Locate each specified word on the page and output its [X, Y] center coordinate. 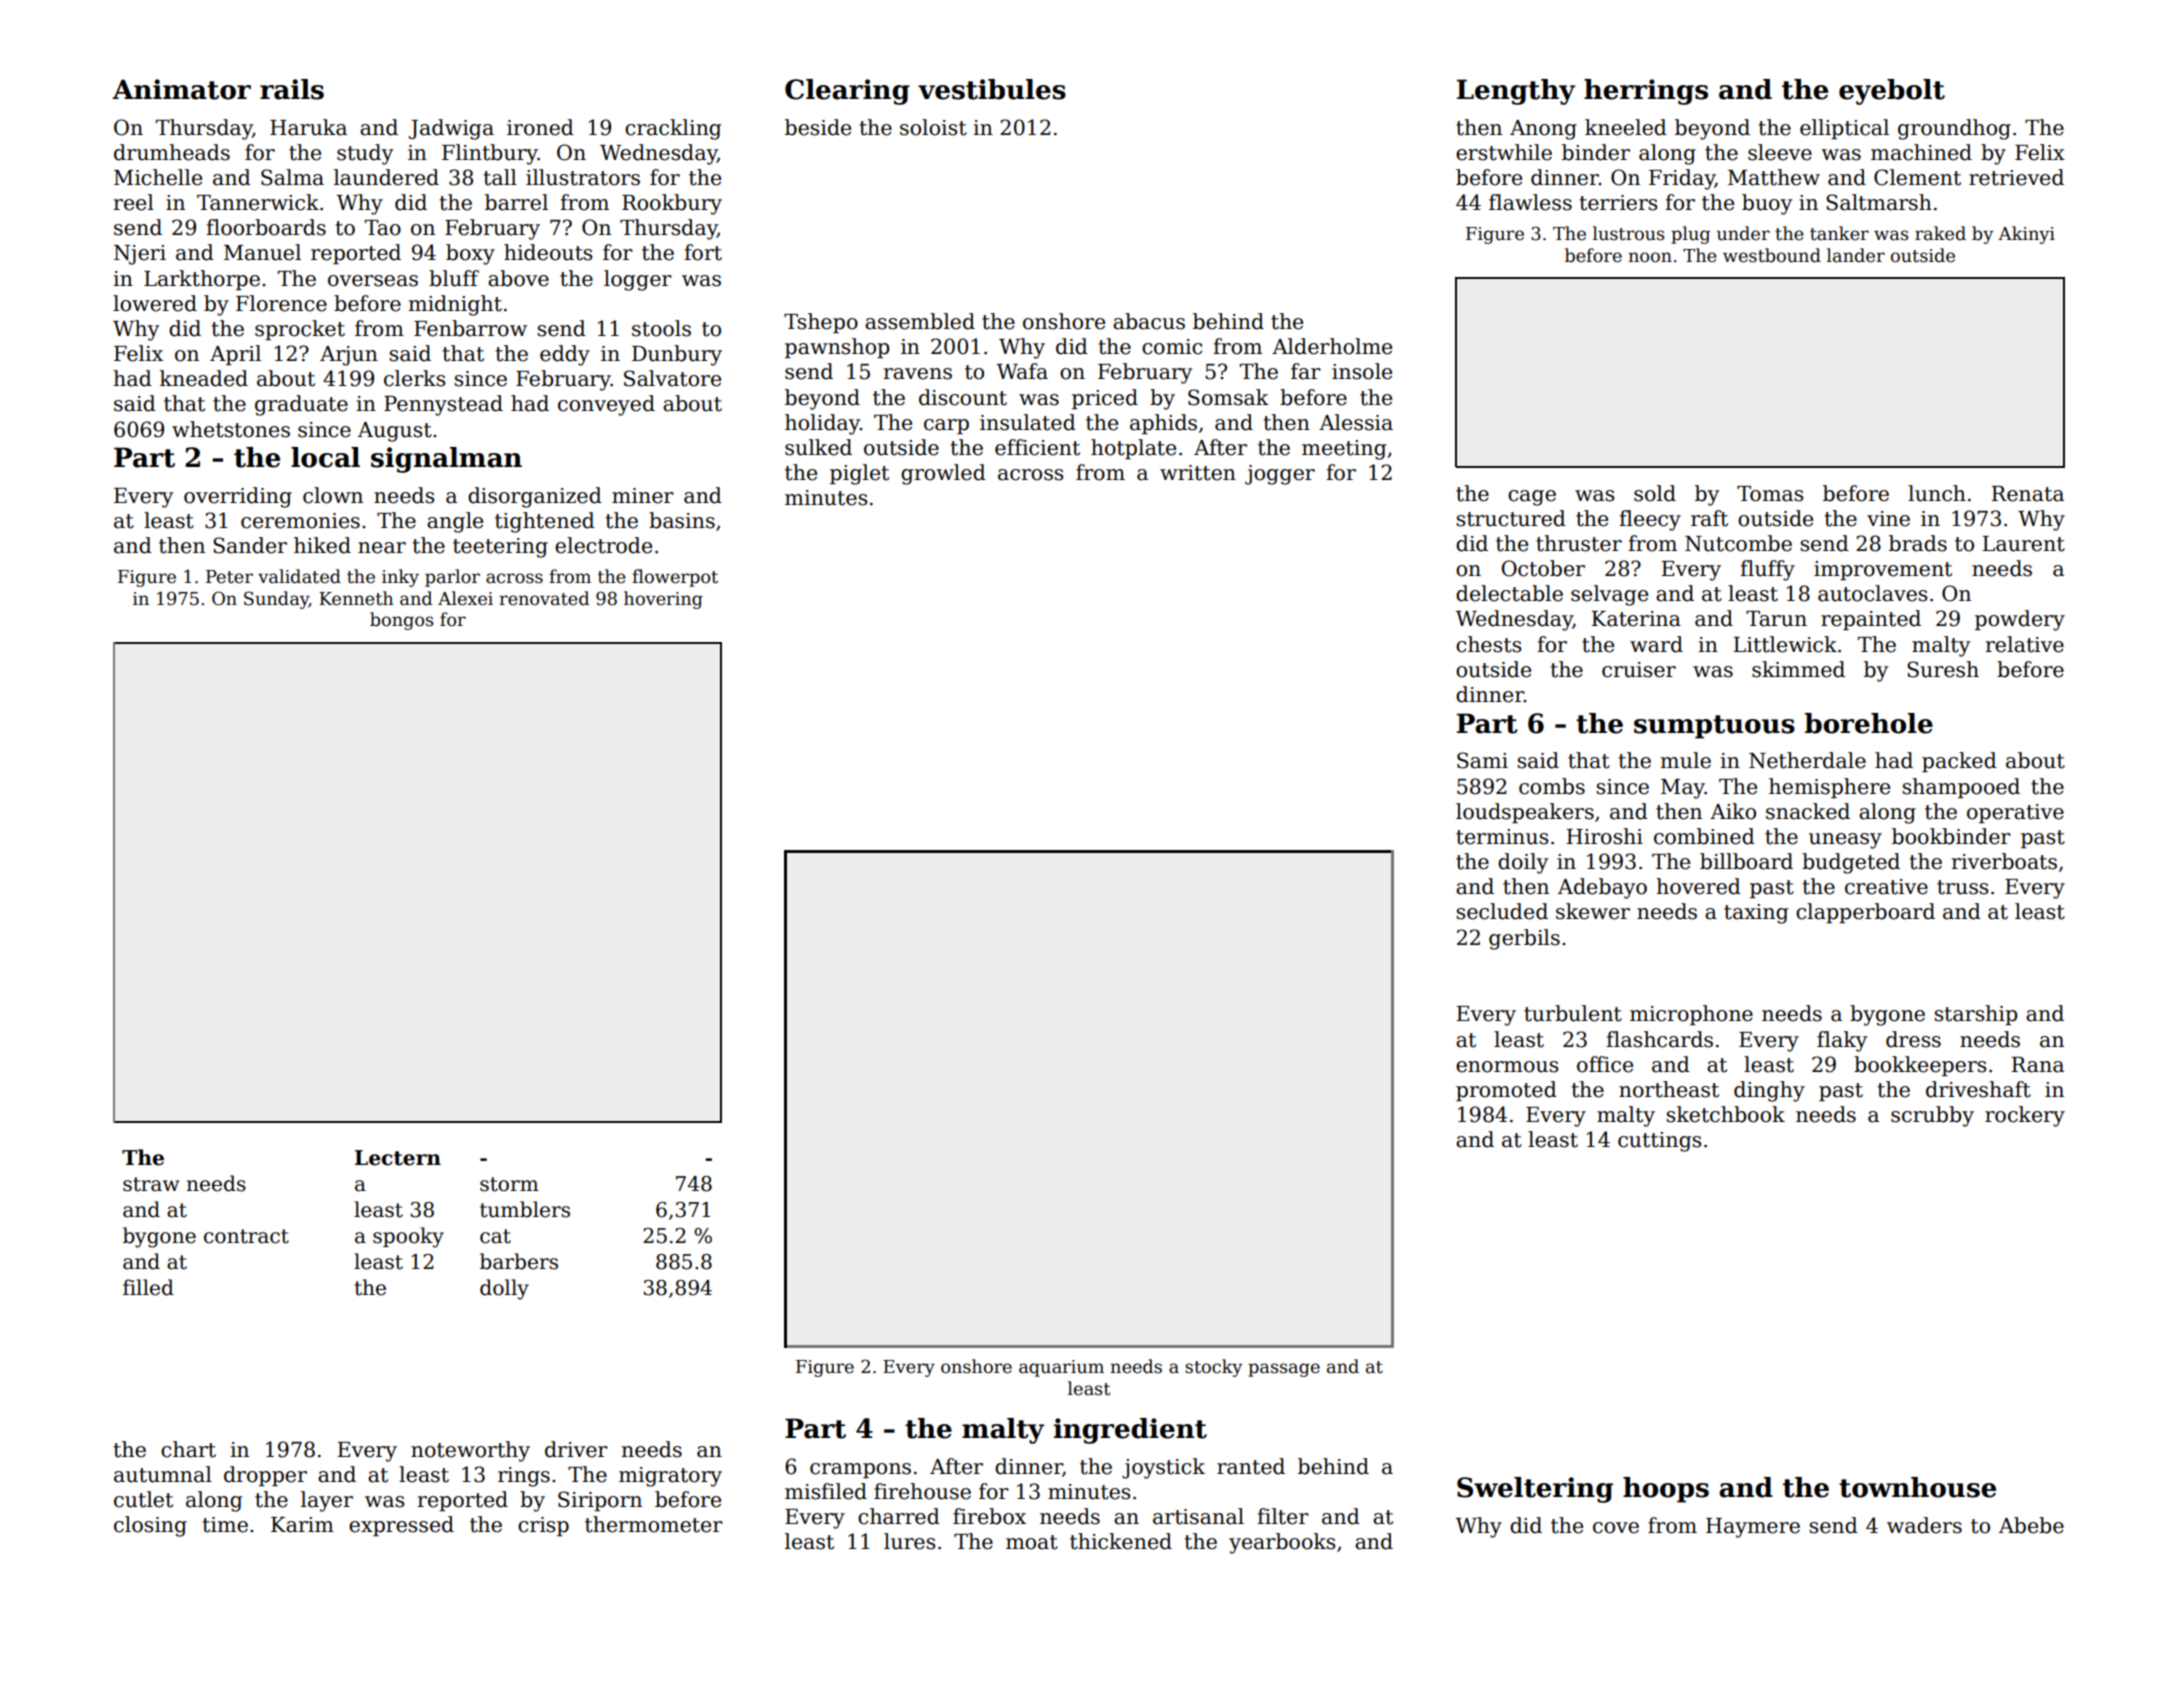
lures [909, 1541]
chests [1488, 644]
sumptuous [1714, 727]
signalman [446, 460]
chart [188, 1449]
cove [1616, 1528]
